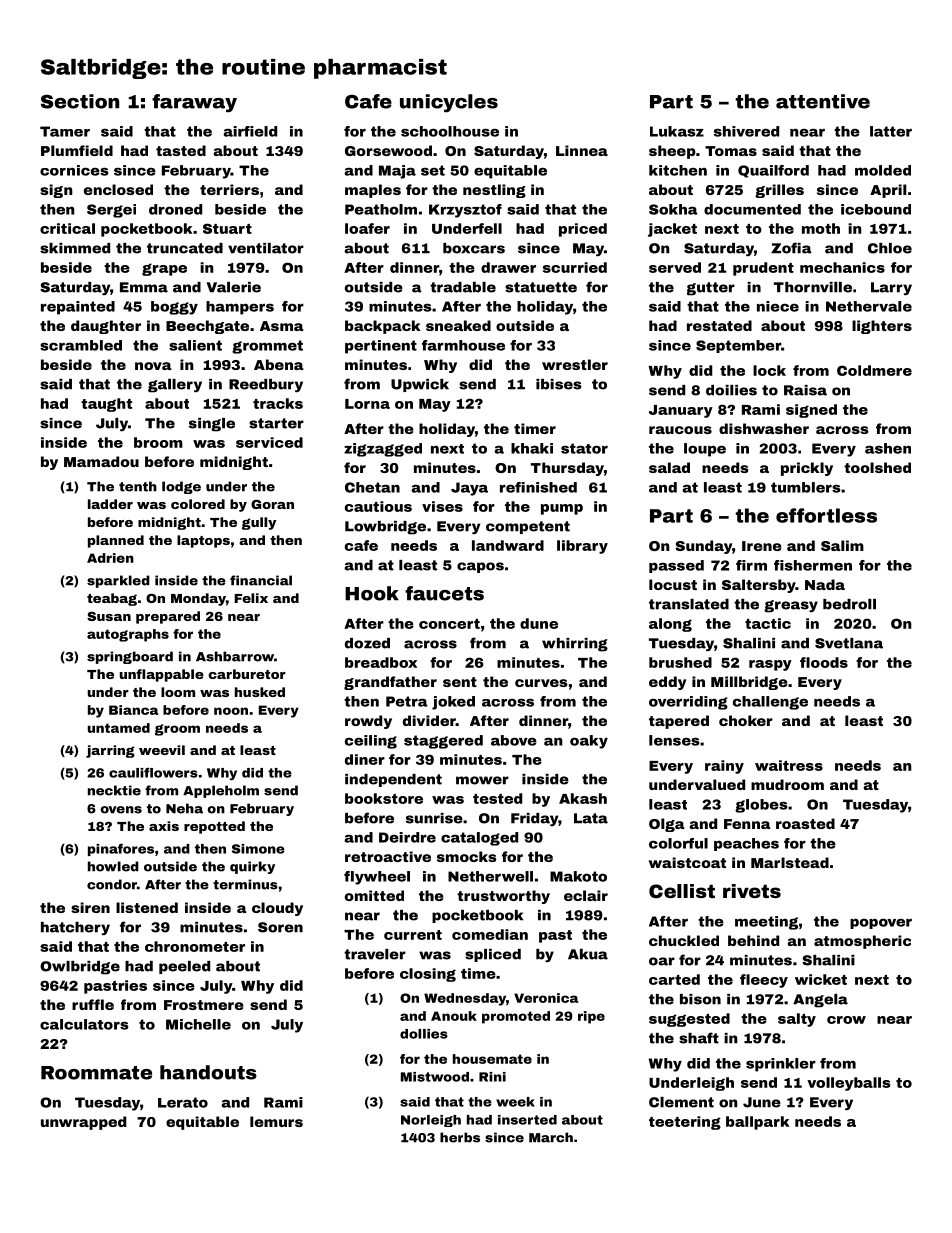  Describe the element at coordinates (763, 269) in the screenshot. I see `prudent` at that location.
